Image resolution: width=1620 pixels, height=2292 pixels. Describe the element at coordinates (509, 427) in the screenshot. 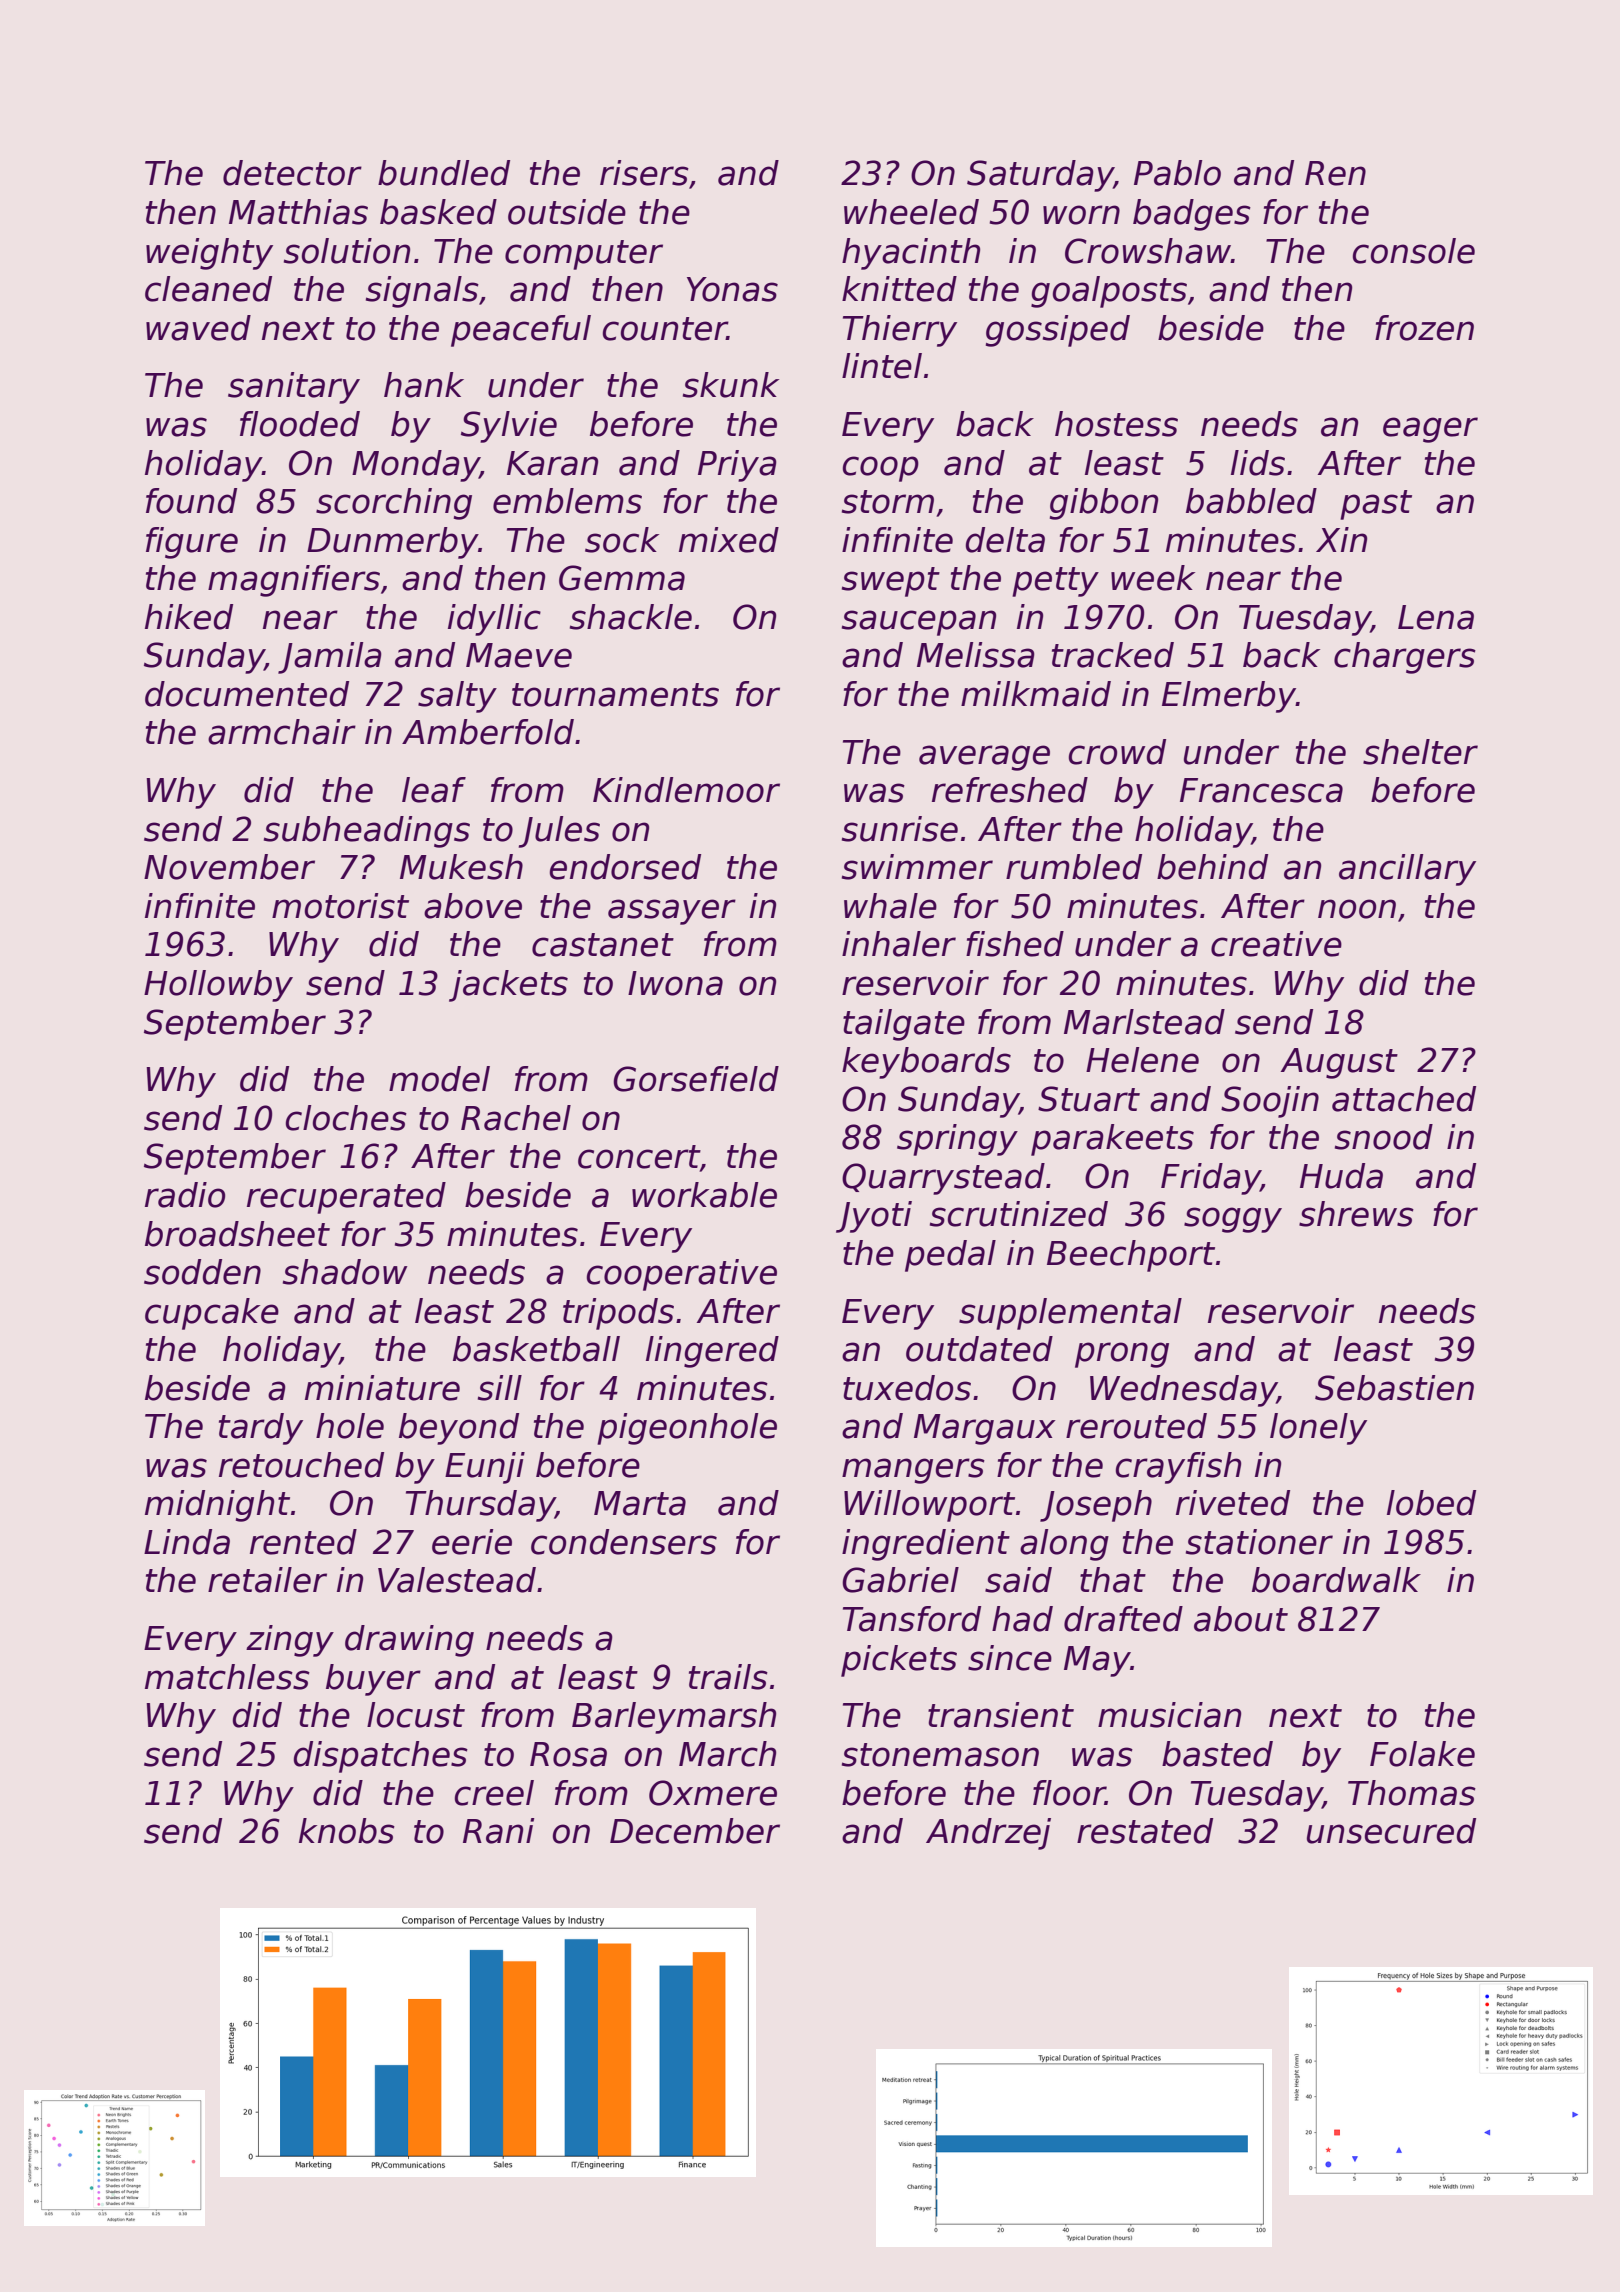

I see `Sylvie` at that location.
